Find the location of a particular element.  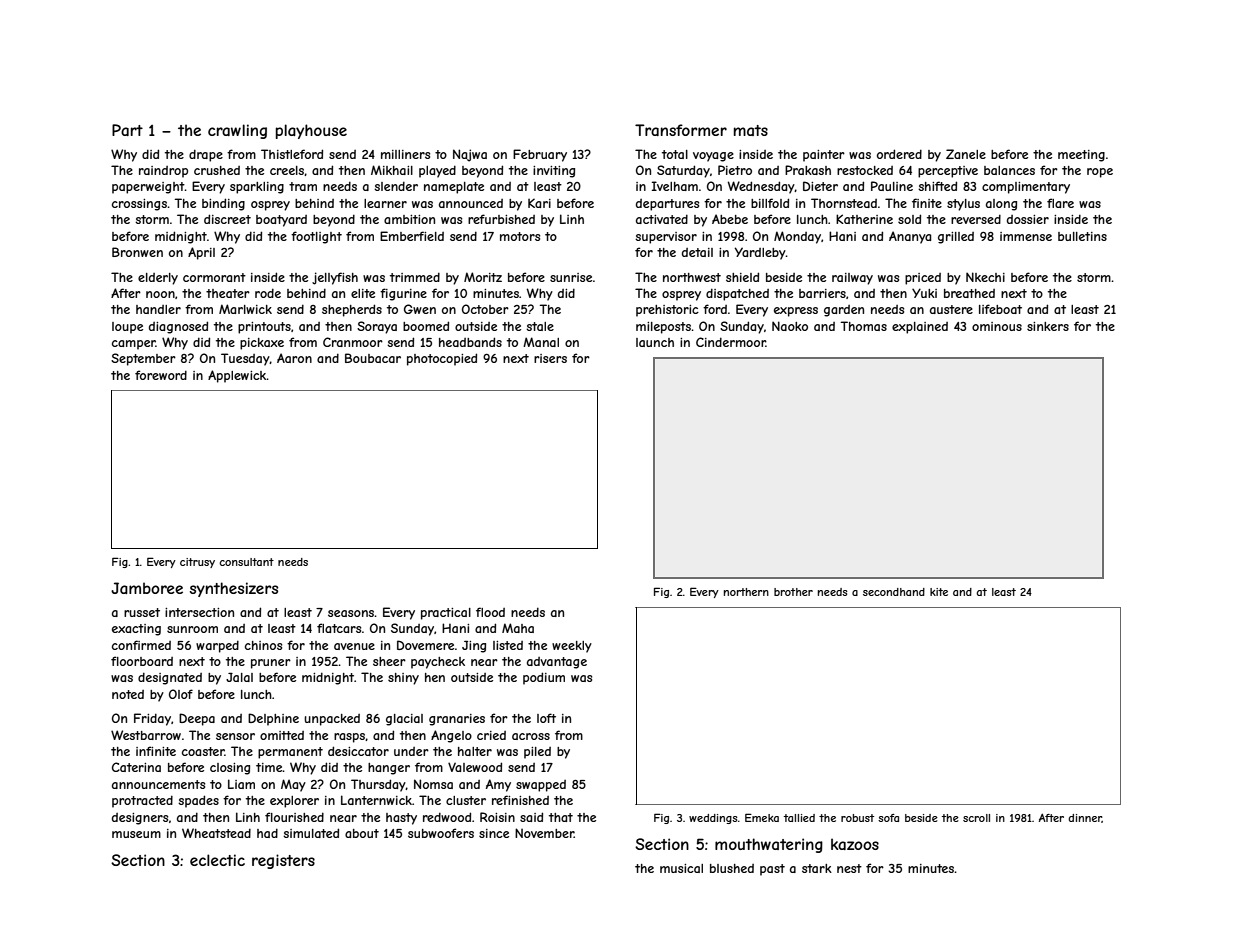

sunrise is located at coordinates (571, 277).
